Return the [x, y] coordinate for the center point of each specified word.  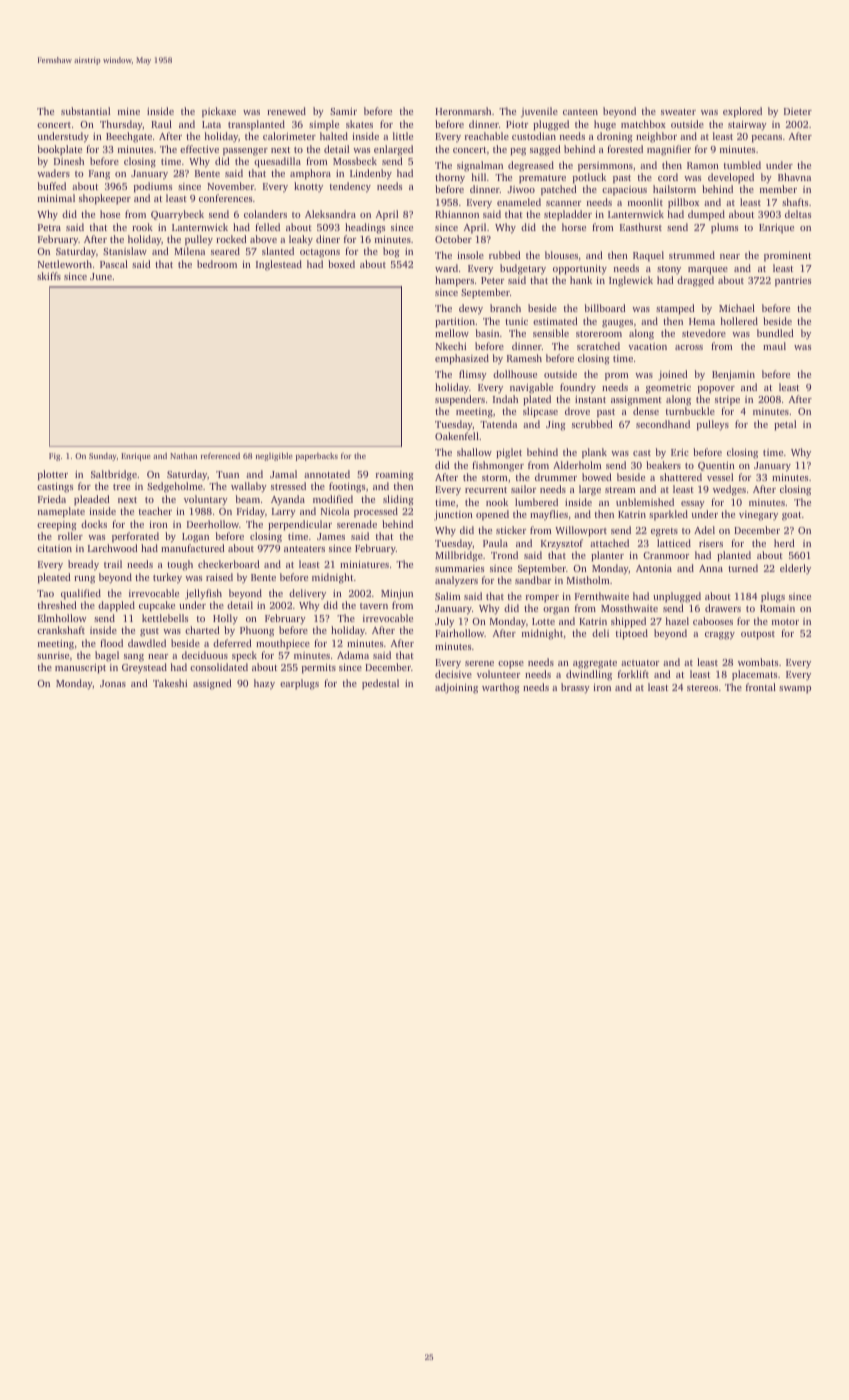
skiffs [49, 276]
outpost [758, 635]
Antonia [654, 568]
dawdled [147, 643]
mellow [452, 333]
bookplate [60, 150]
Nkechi [450, 346]
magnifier [669, 150]
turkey [167, 578]
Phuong [257, 631]
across [689, 347]
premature [542, 179]
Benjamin [733, 375]
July [444, 622]
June [101, 276]
